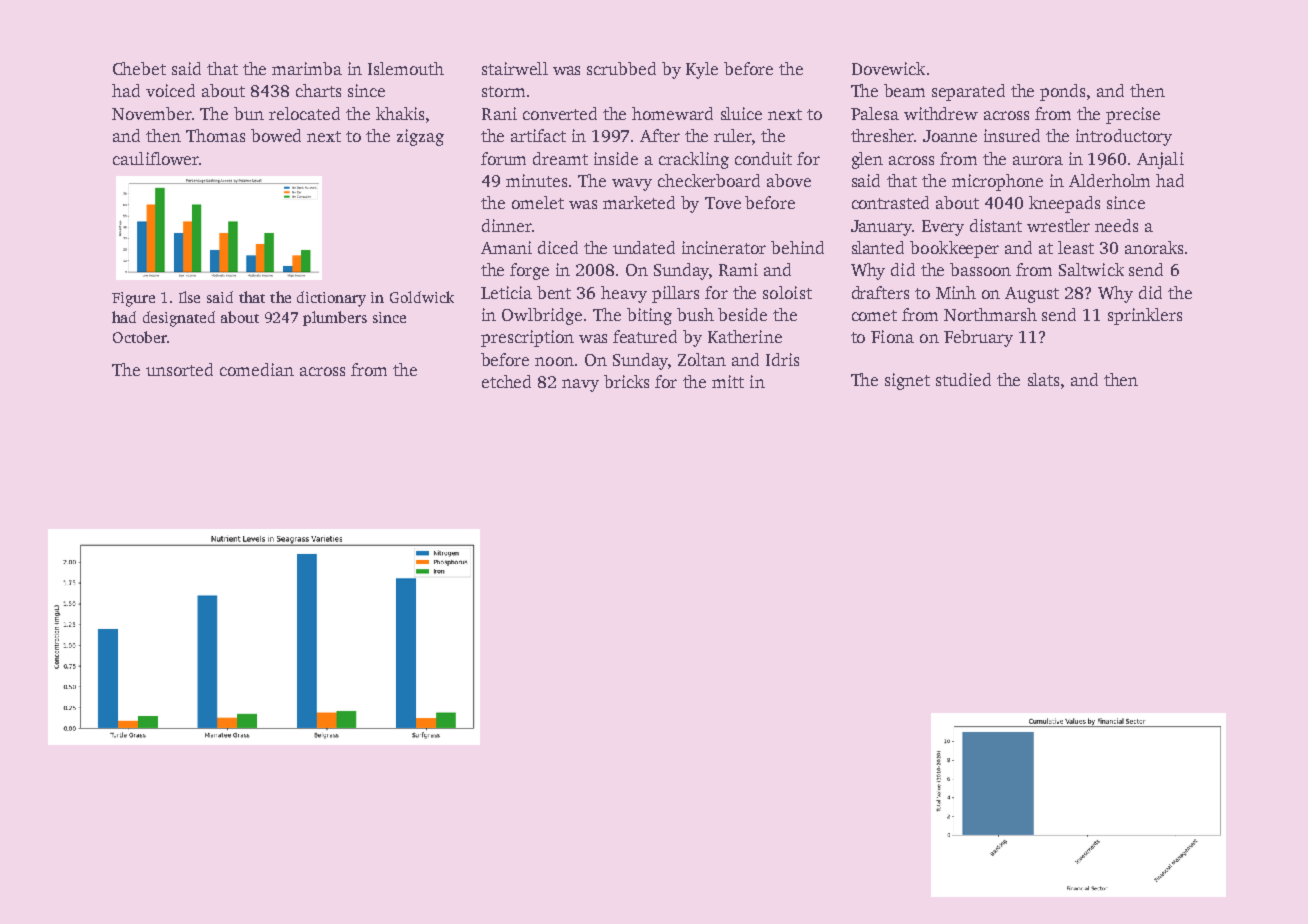 This page has height=924, width=1308. What do you see at coordinates (554, 292) in the page?
I see `bent` at bounding box center [554, 292].
